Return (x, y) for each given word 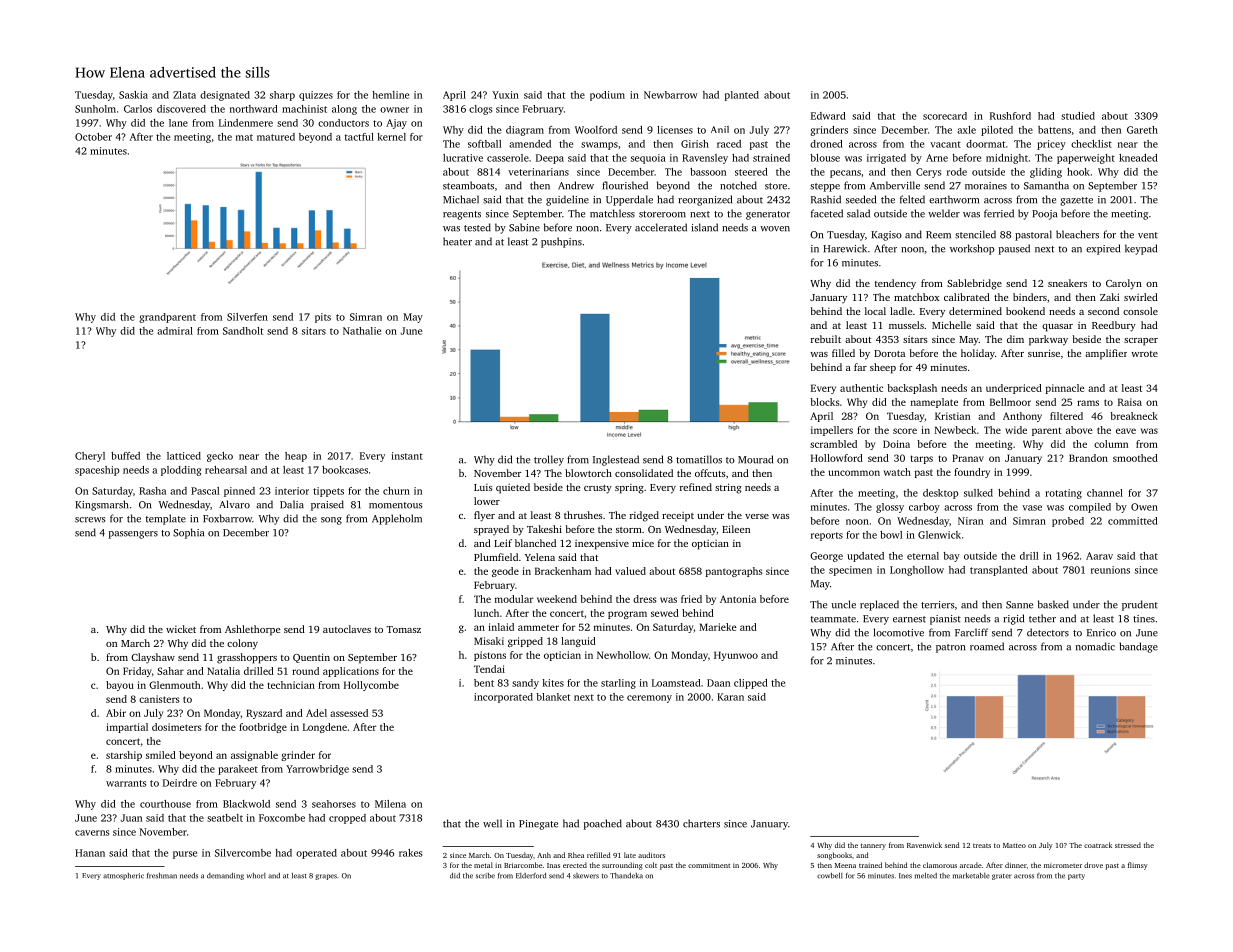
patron (950, 648)
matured (276, 137)
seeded (861, 199)
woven (775, 229)
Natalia (223, 671)
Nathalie (362, 331)
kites (553, 683)
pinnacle (1065, 389)
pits (323, 318)
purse (185, 855)
